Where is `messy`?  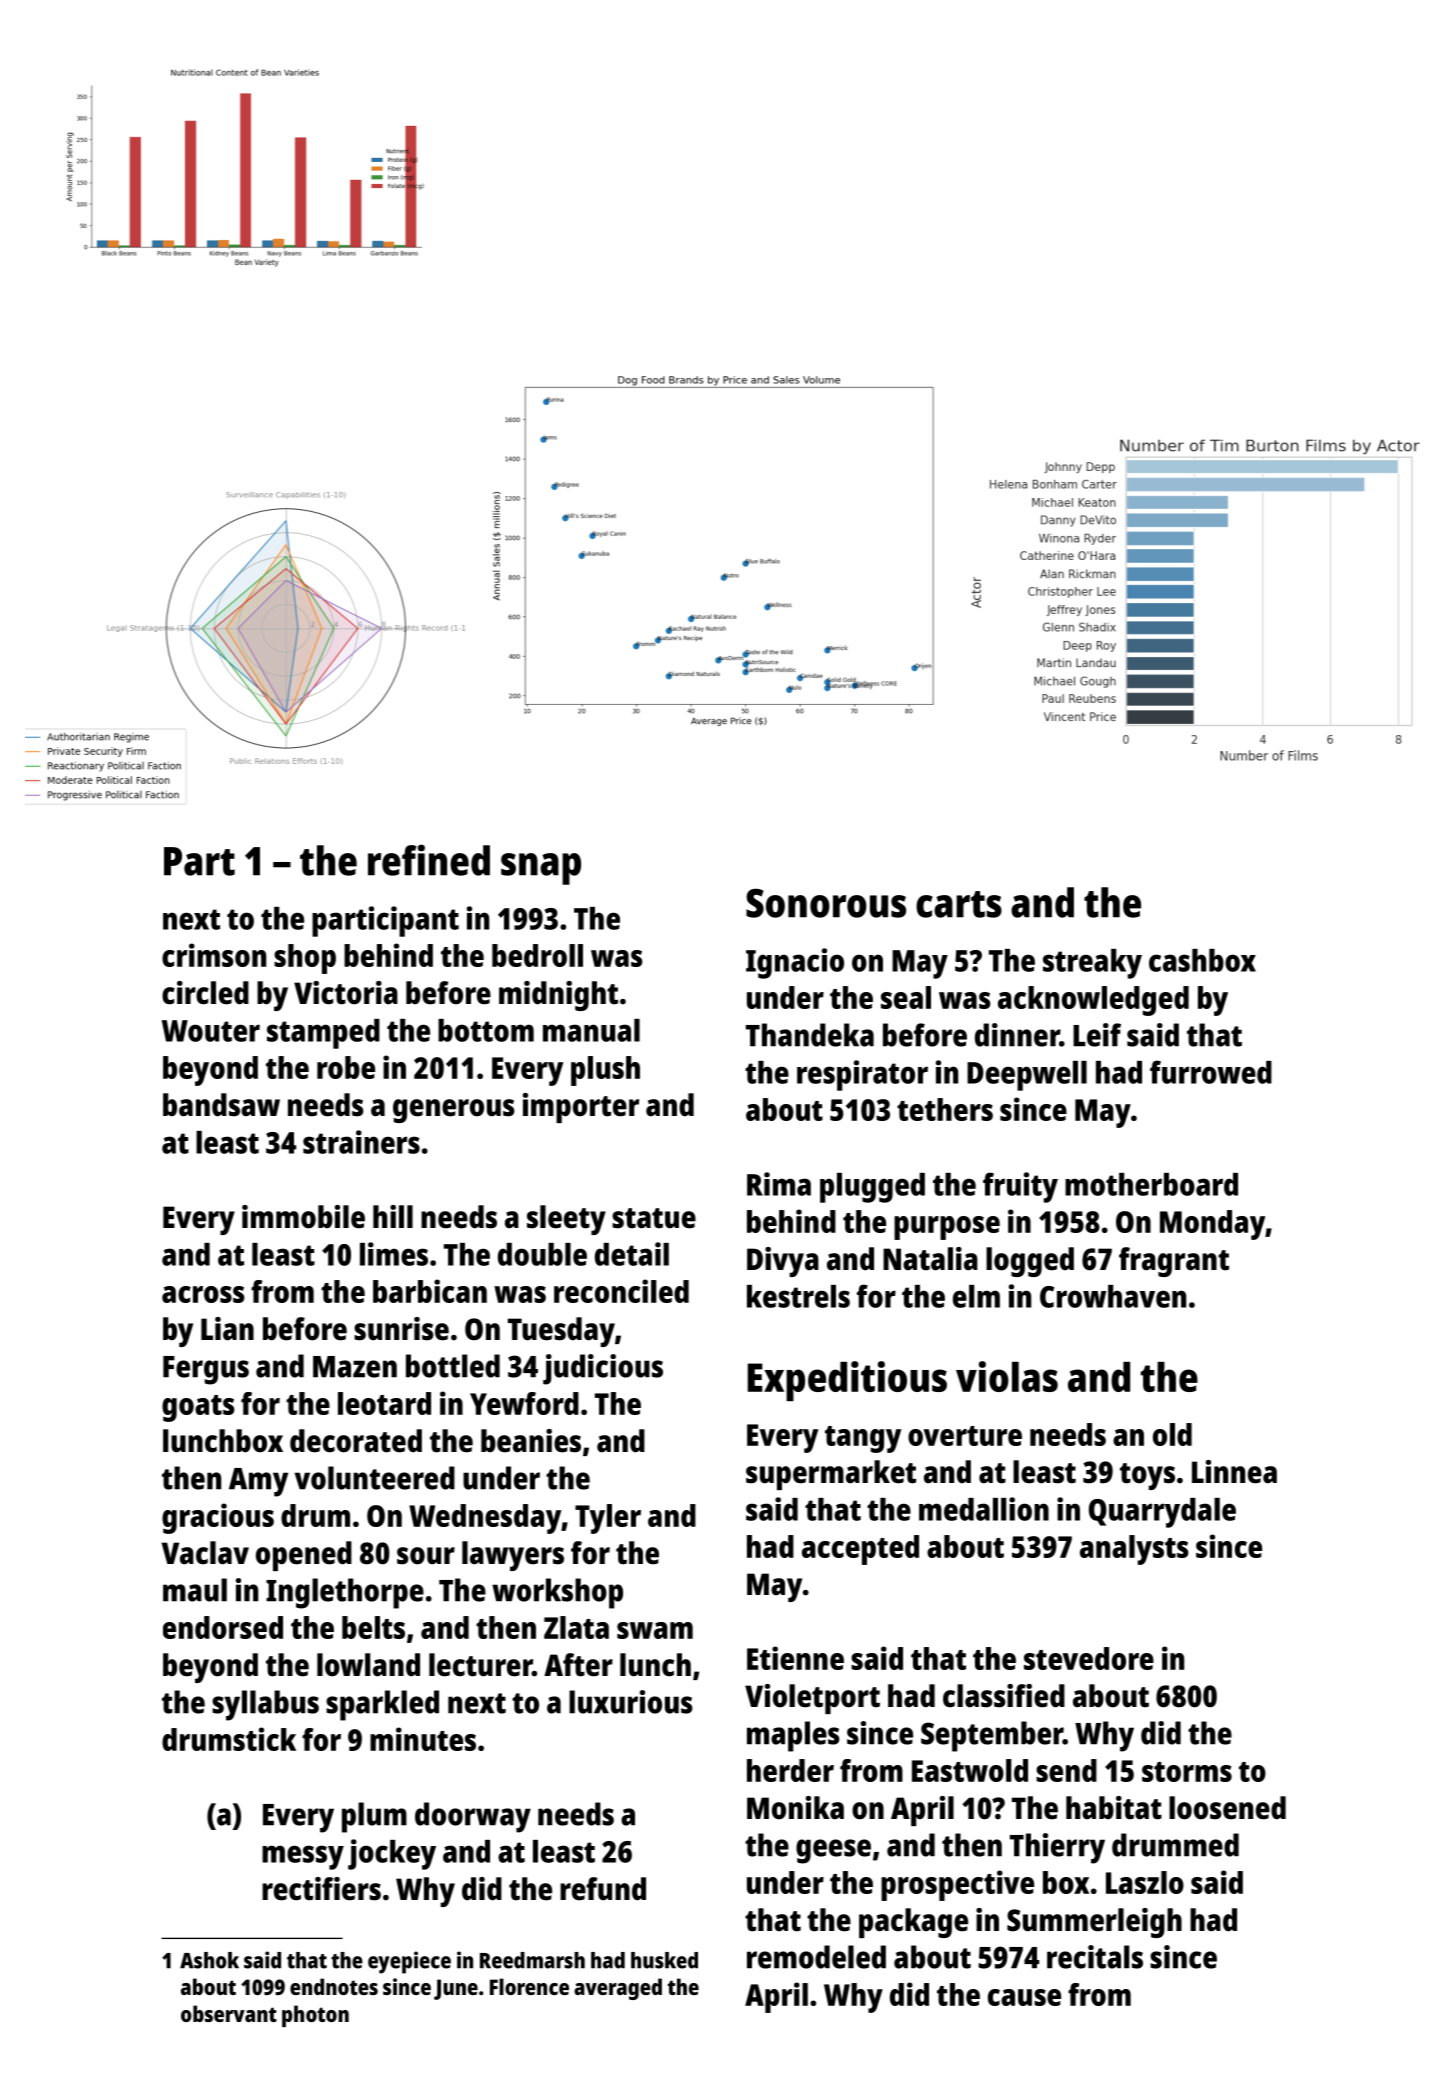 messy is located at coordinates (303, 1857).
